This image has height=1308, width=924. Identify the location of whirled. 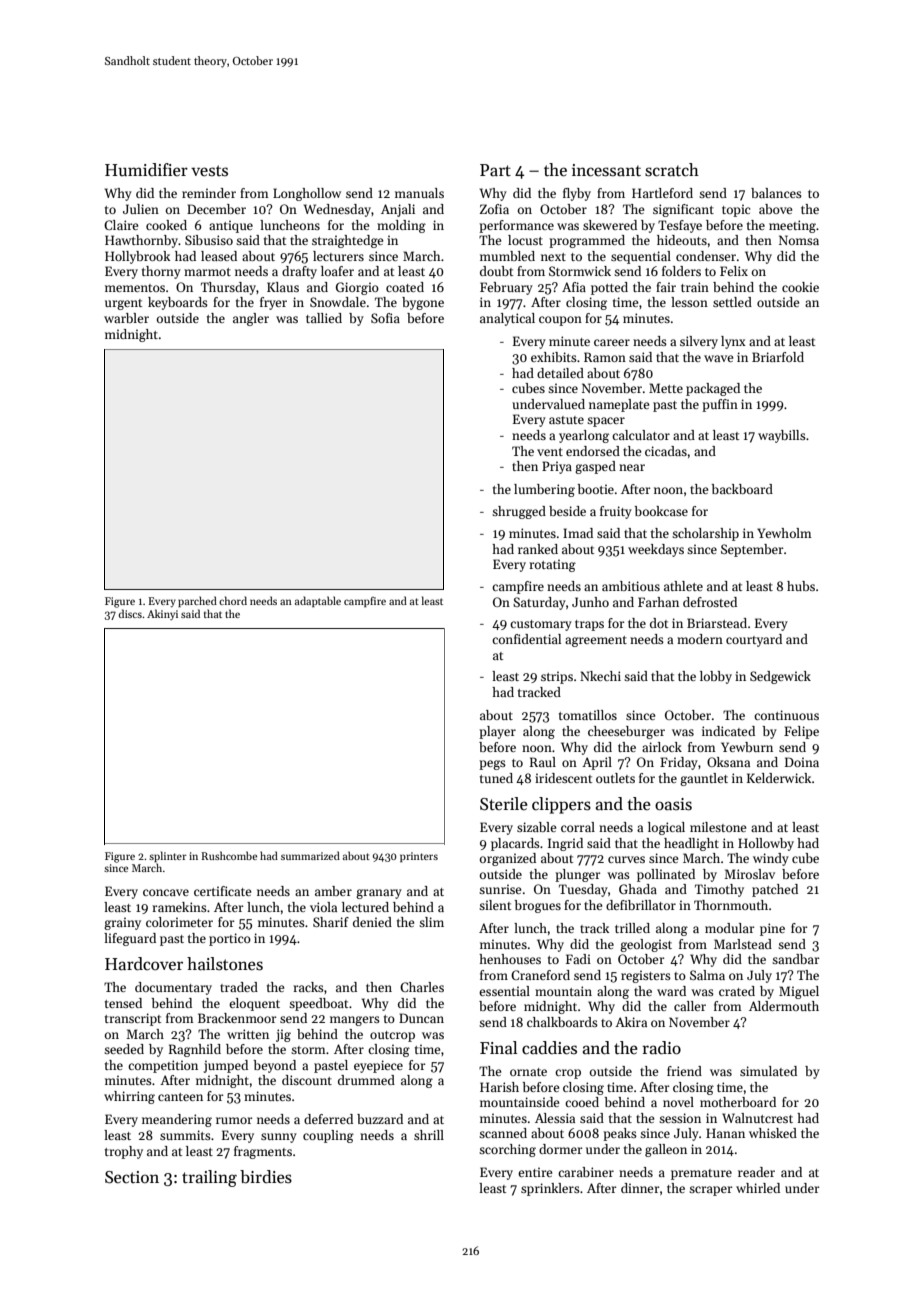
(758, 1188).
